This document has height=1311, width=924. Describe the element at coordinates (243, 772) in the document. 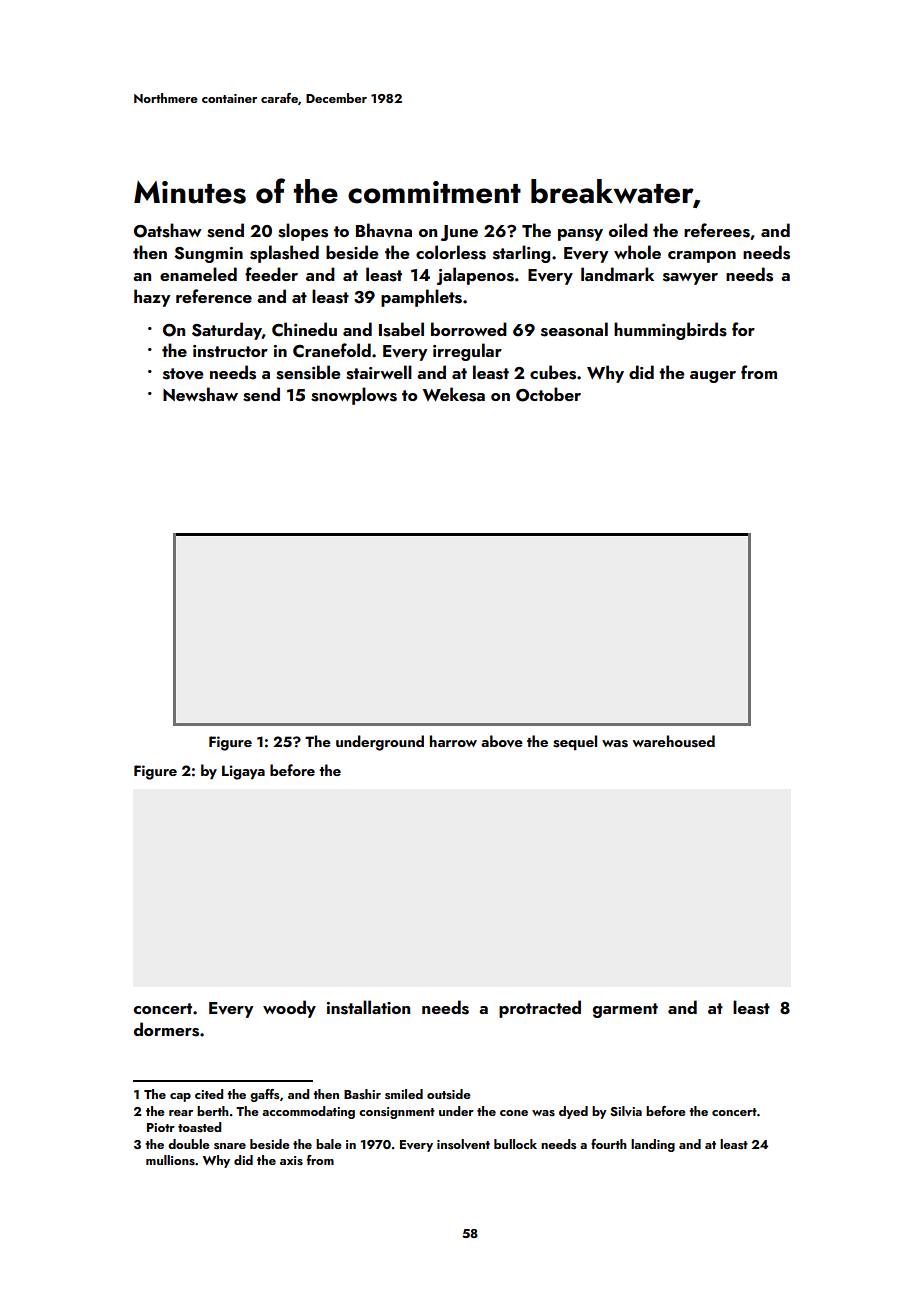

I see `Ligaya` at that location.
